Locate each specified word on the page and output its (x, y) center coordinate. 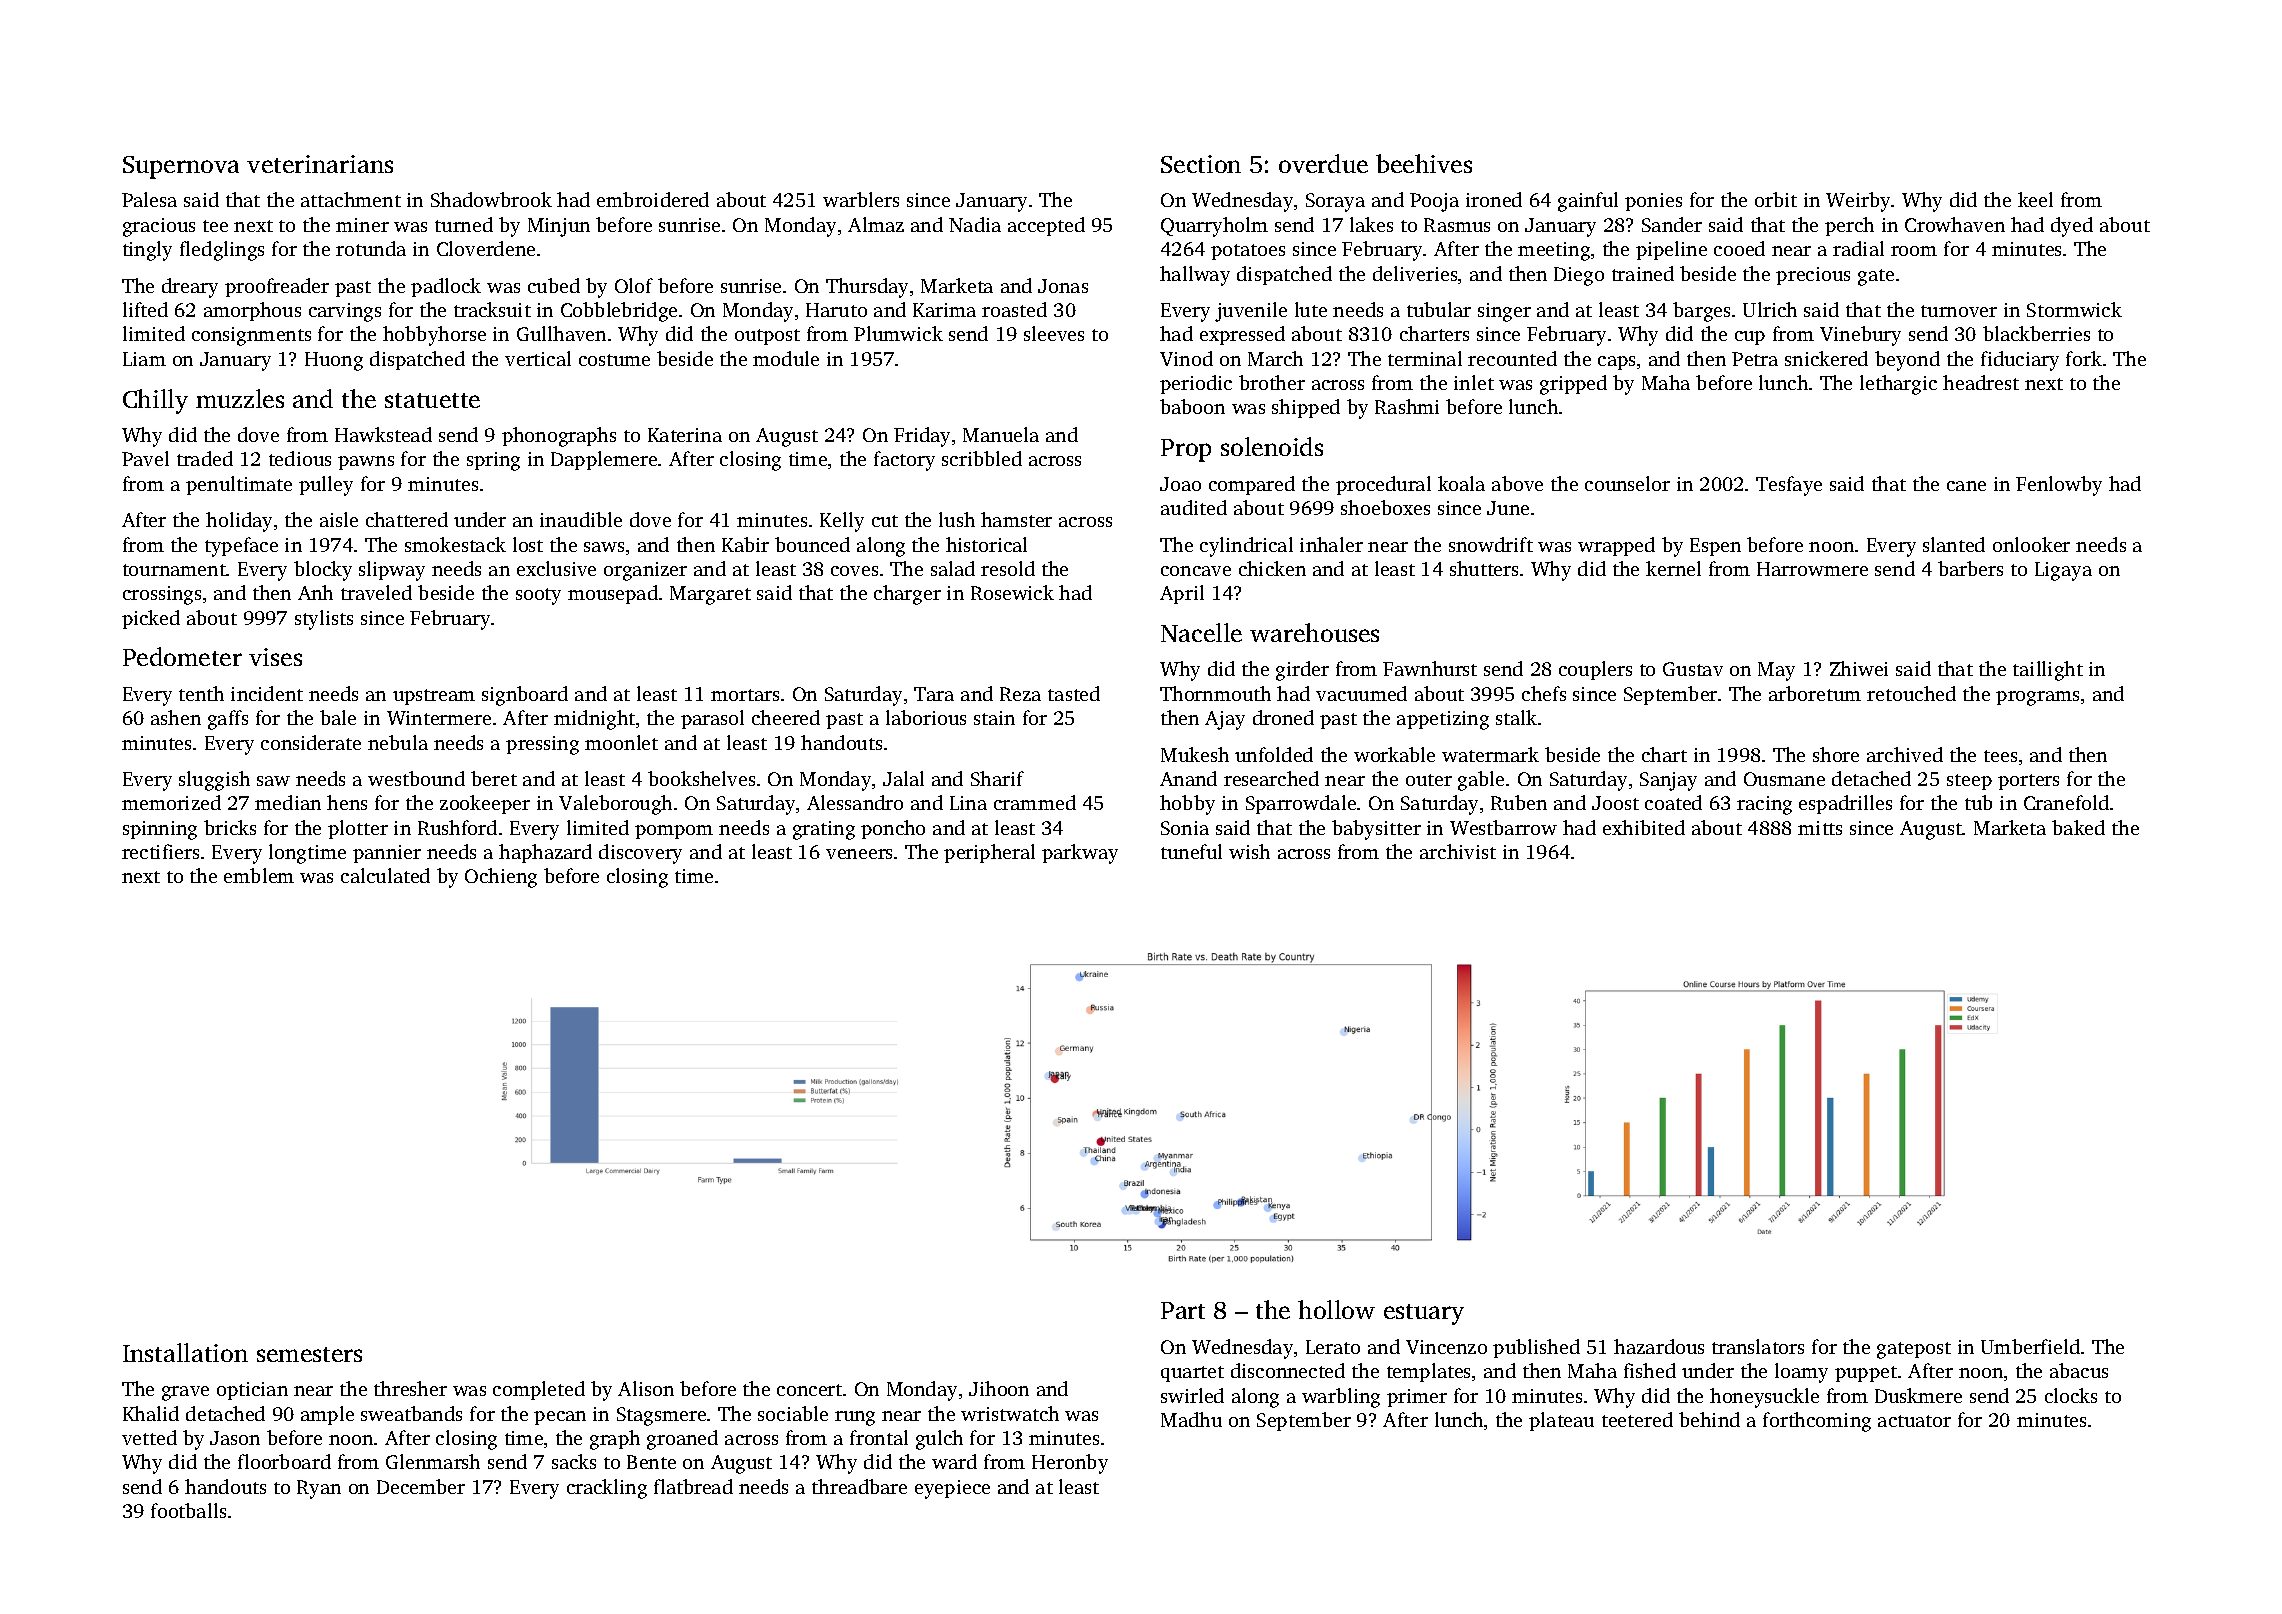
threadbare (859, 1486)
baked (2078, 827)
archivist (1458, 851)
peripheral (989, 853)
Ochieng (501, 878)
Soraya (1335, 202)
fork (2084, 358)
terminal (1425, 358)
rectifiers (160, 851)
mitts (1820, 828)
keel (2035, 199)
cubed (554, 285)
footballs (188, 1510)
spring (493, 461)
